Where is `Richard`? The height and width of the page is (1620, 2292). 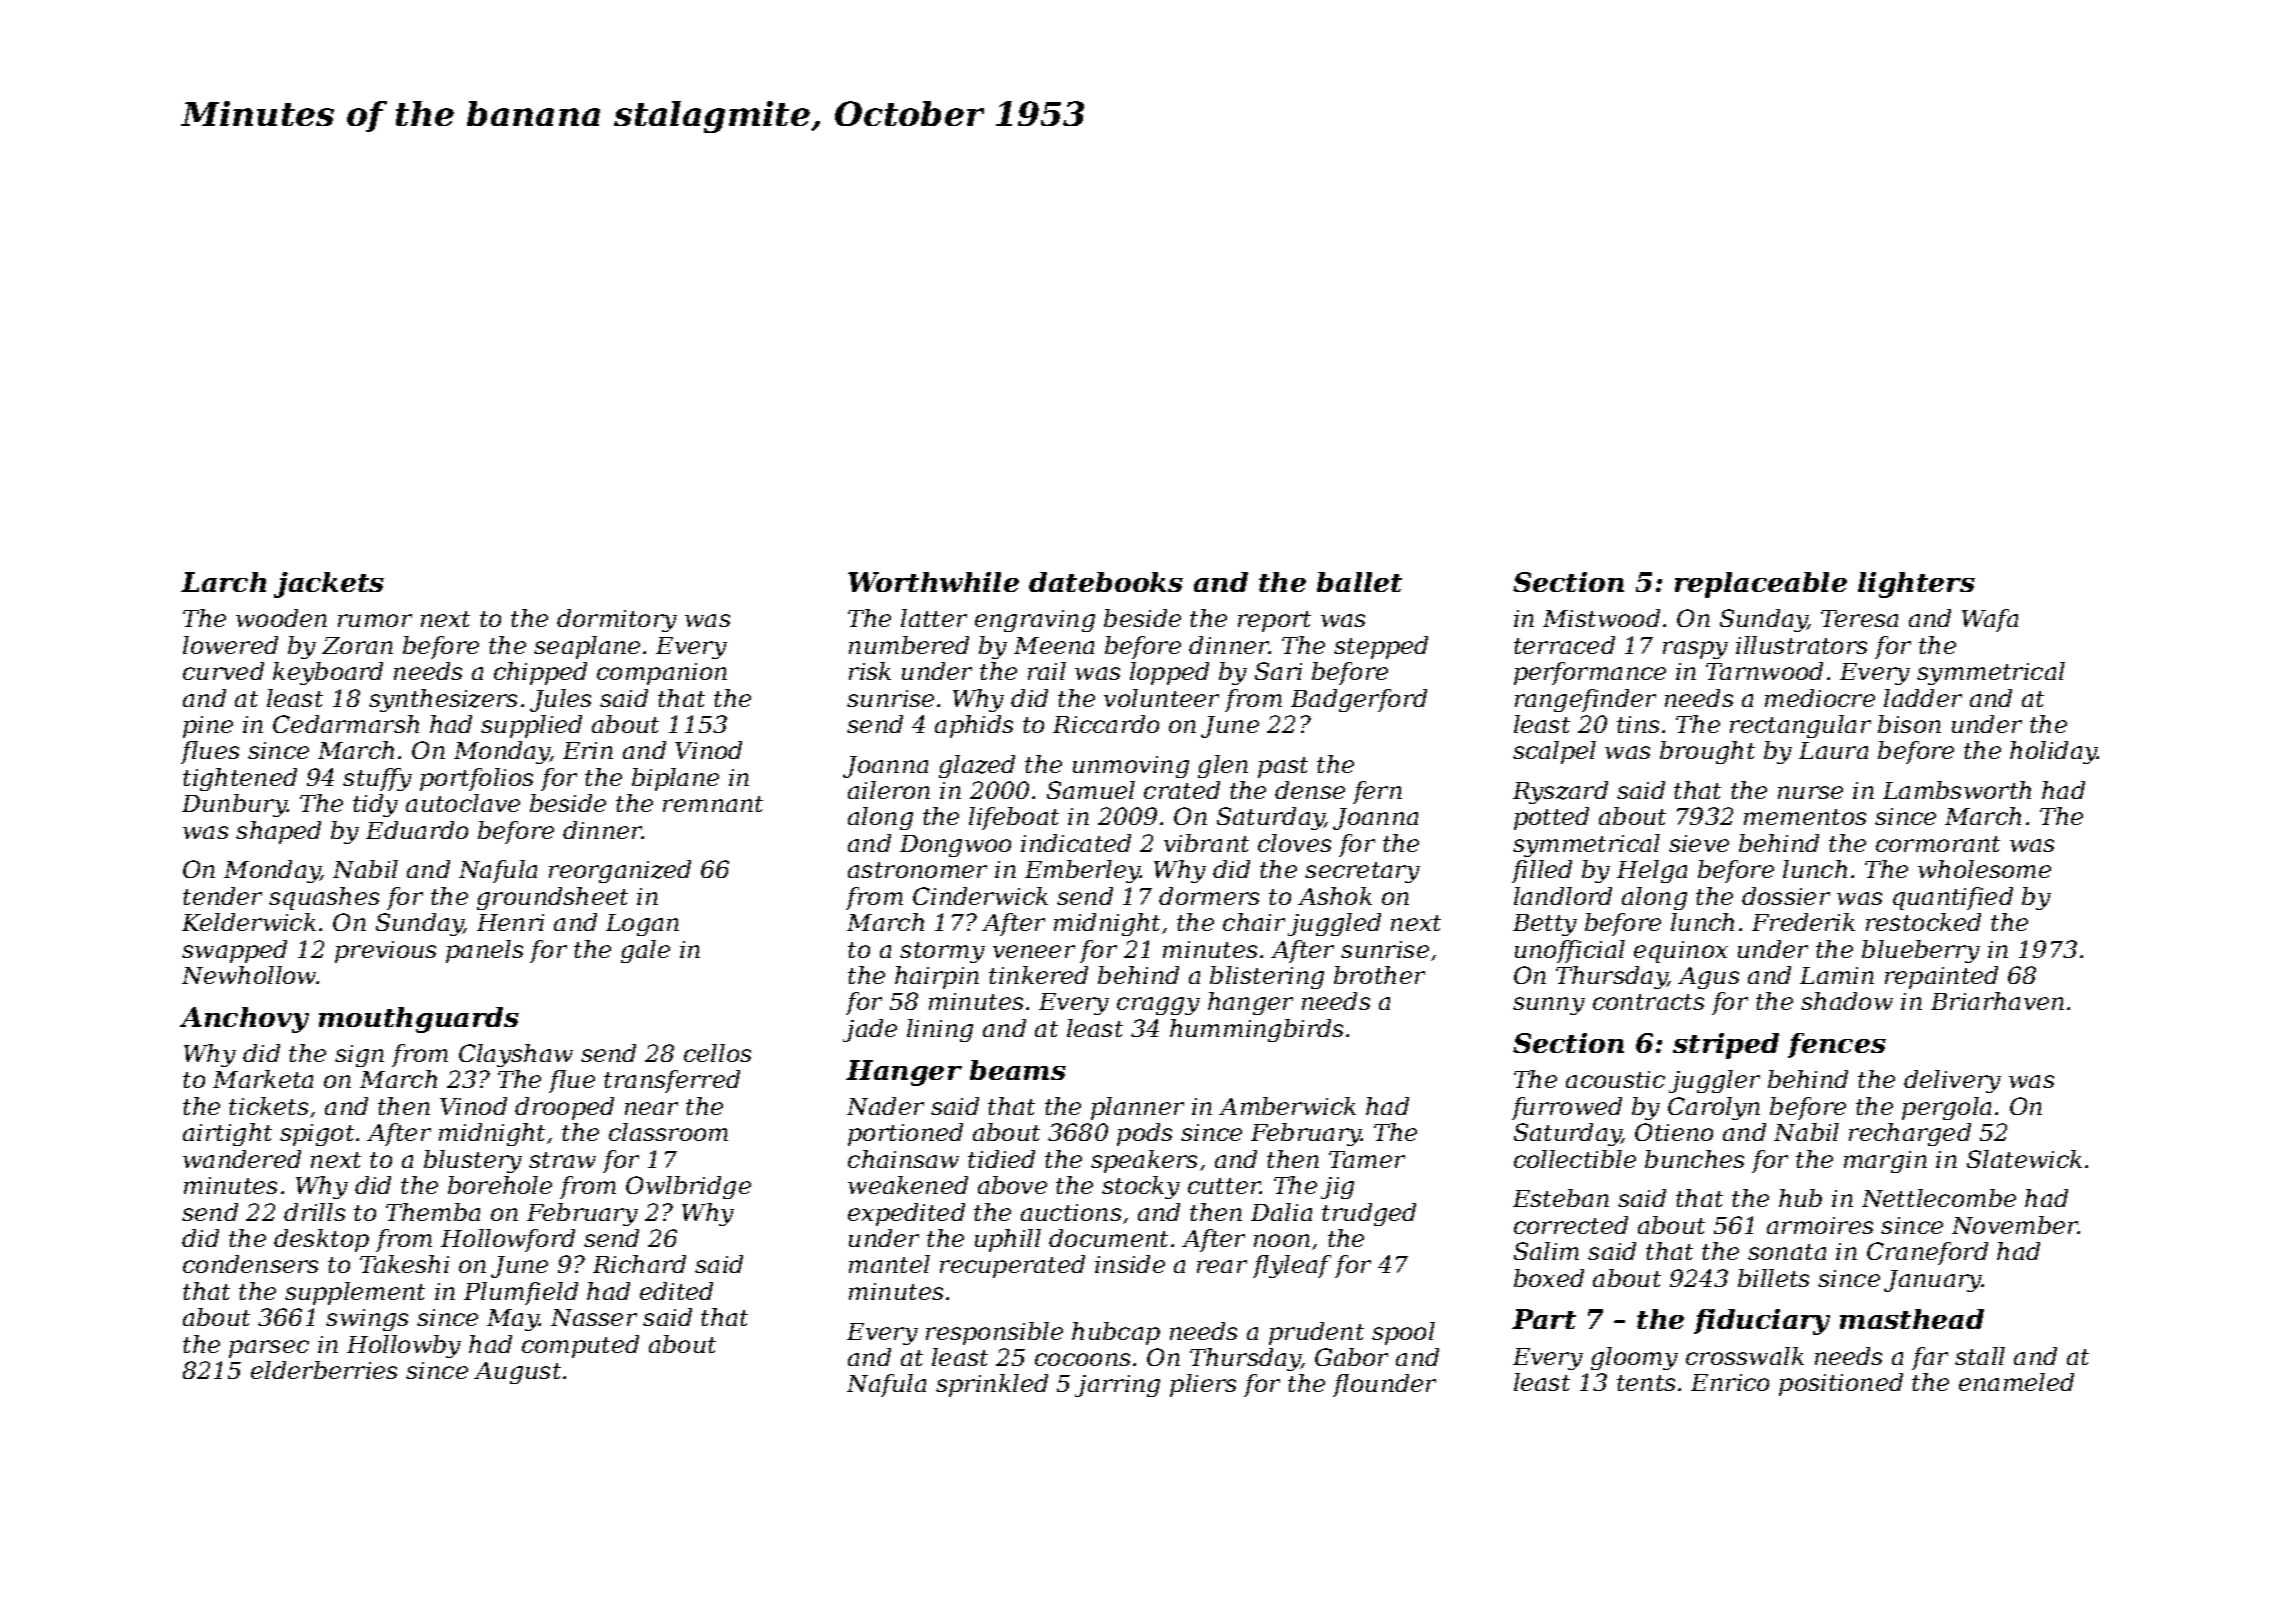 Richard is located at coordinates (639, 1264).
